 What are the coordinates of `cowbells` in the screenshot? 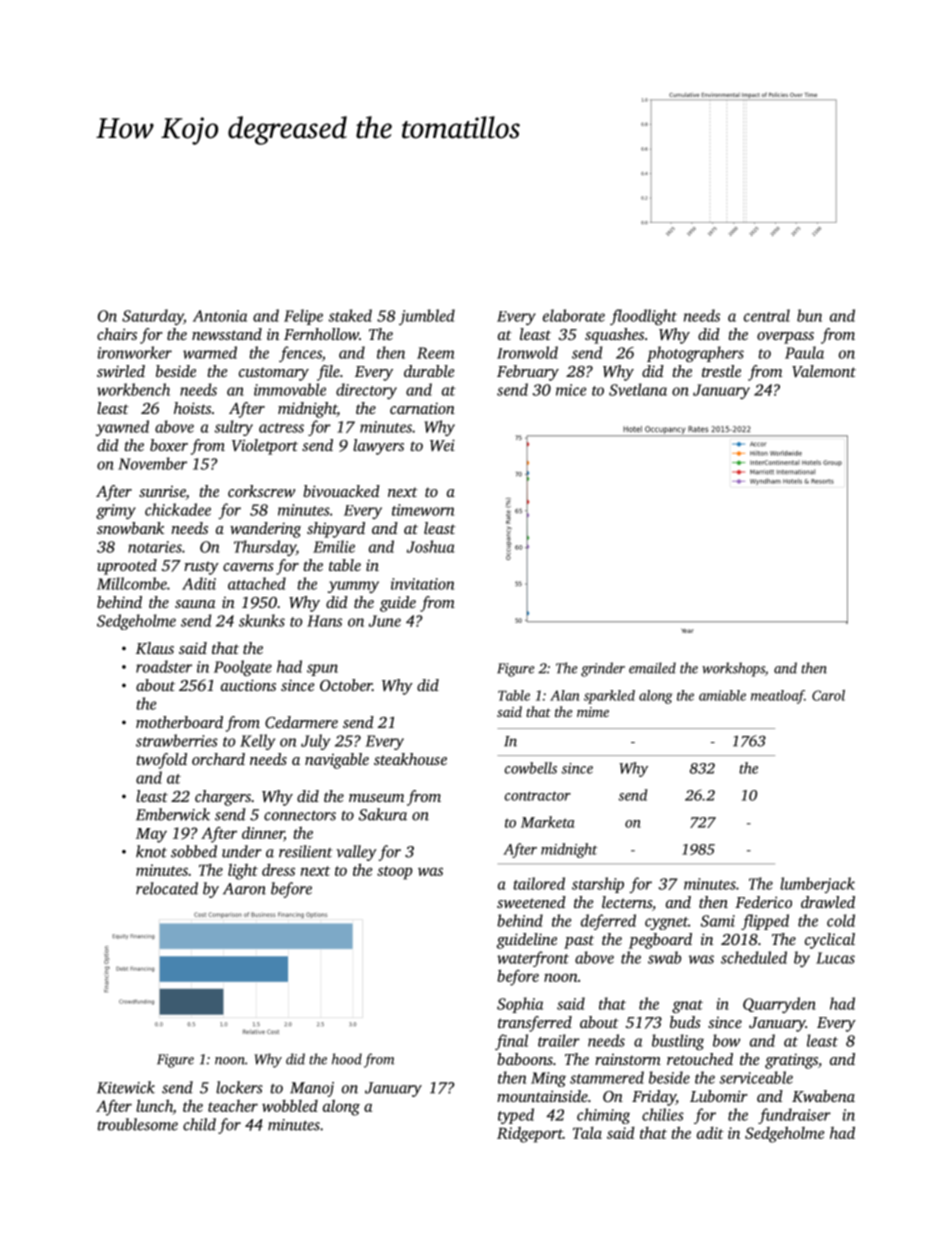 It's located at (531, 768).
